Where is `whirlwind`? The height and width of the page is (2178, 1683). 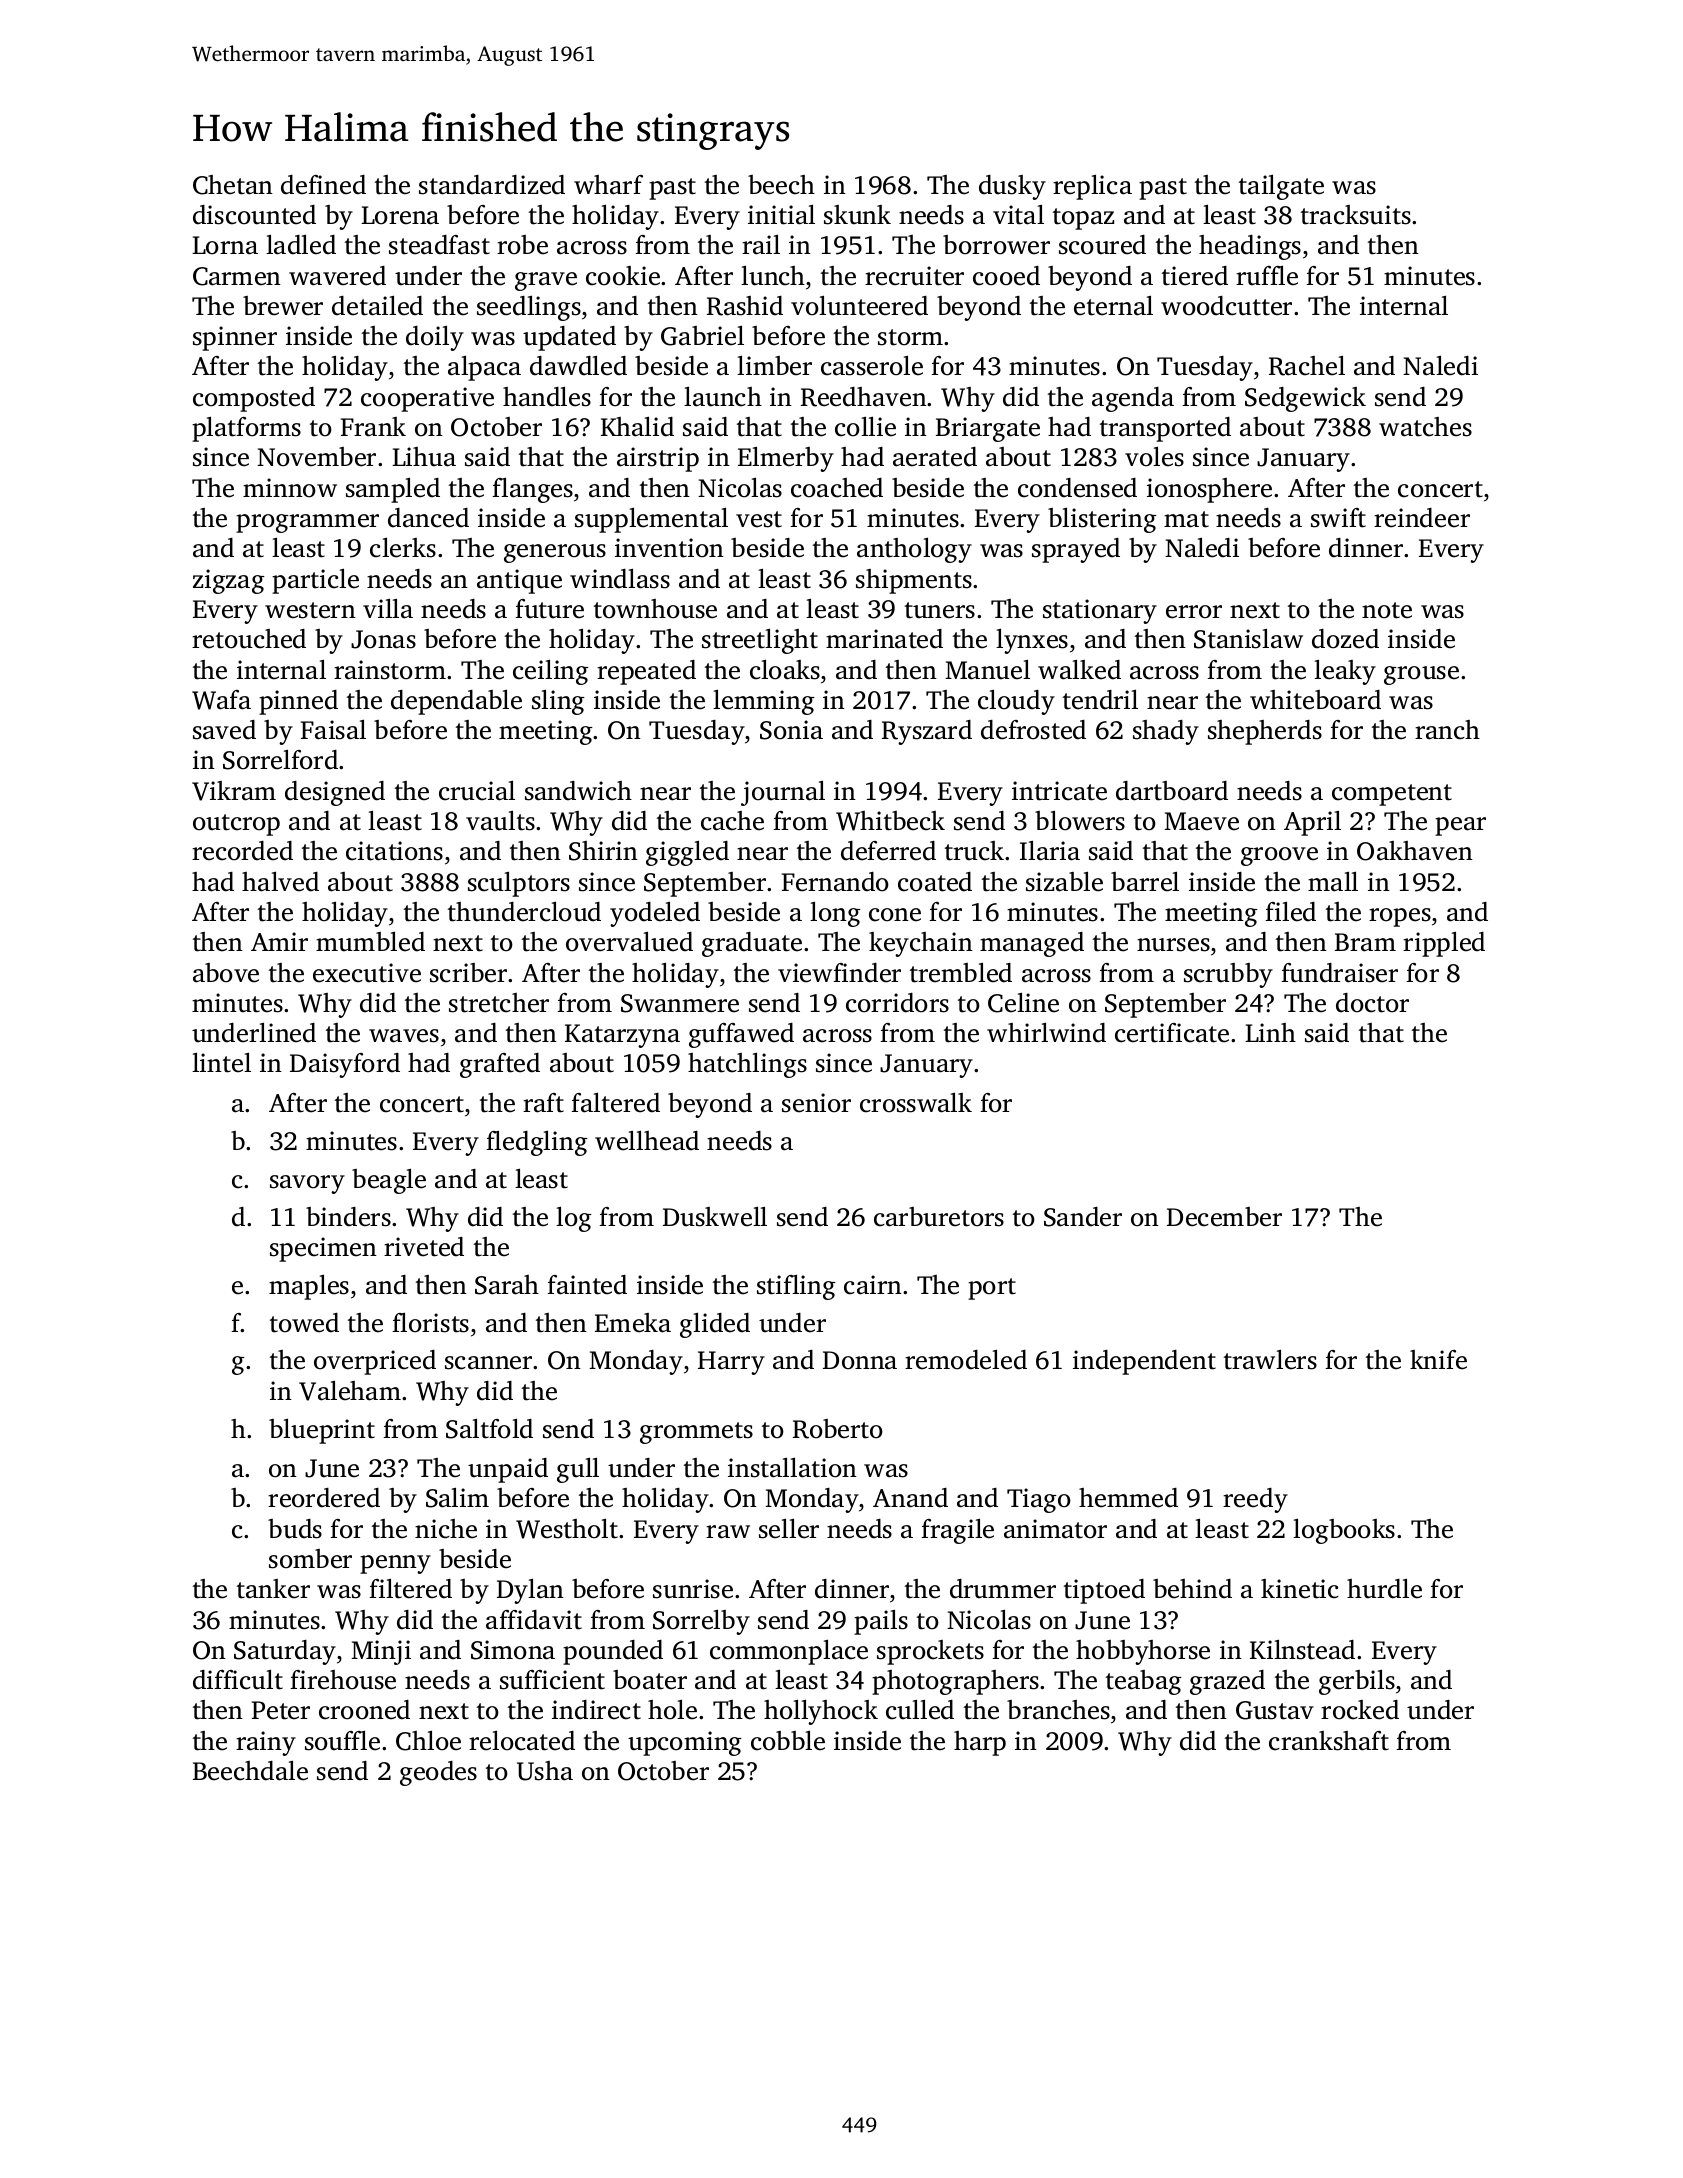 whirlwind is located at coordinates (1046, 1033).
